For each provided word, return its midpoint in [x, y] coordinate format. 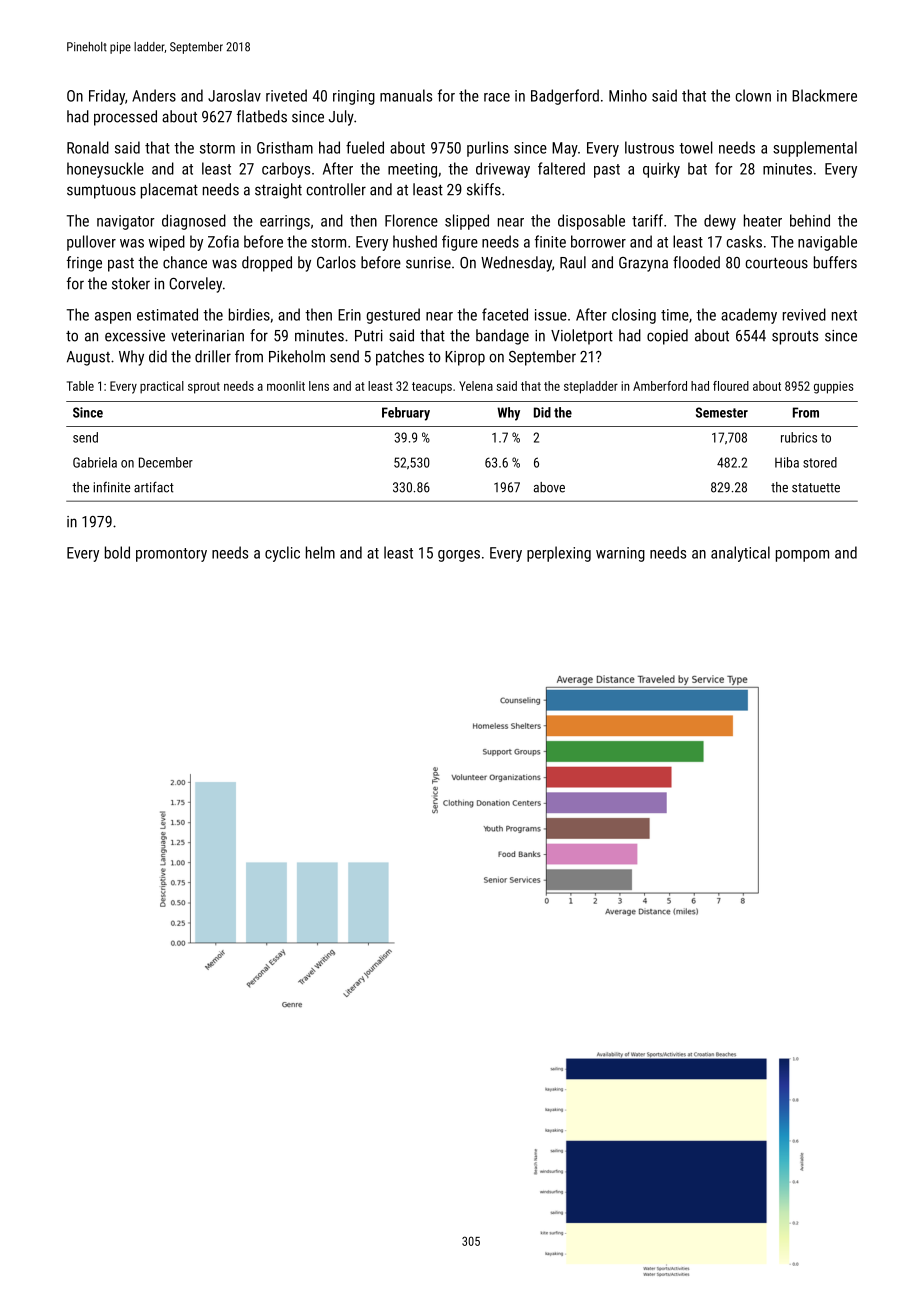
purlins [487, 149]
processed [125, 118]
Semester [722, 412]
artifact [154, 487]
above [549, 487]
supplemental [815, 149]
